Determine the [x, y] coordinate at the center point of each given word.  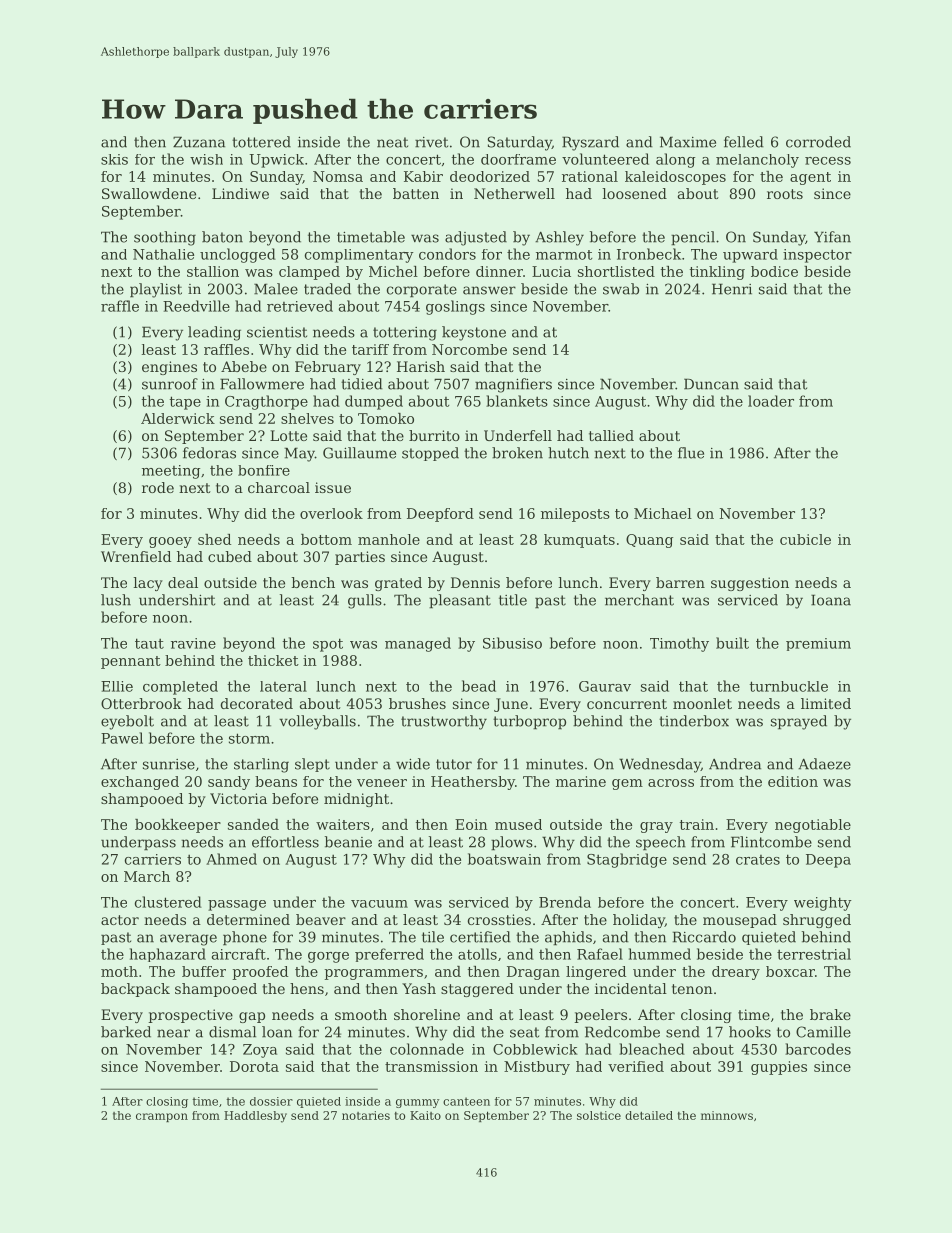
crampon [162, 1117]
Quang [649, 541]
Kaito [425, 1115]
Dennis [475, 582]
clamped [309, 273]
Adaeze [824, 764]
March [147, 876]
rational [590, 176]
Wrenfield [136, 556]
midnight [356, 800]
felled [744, 142]
